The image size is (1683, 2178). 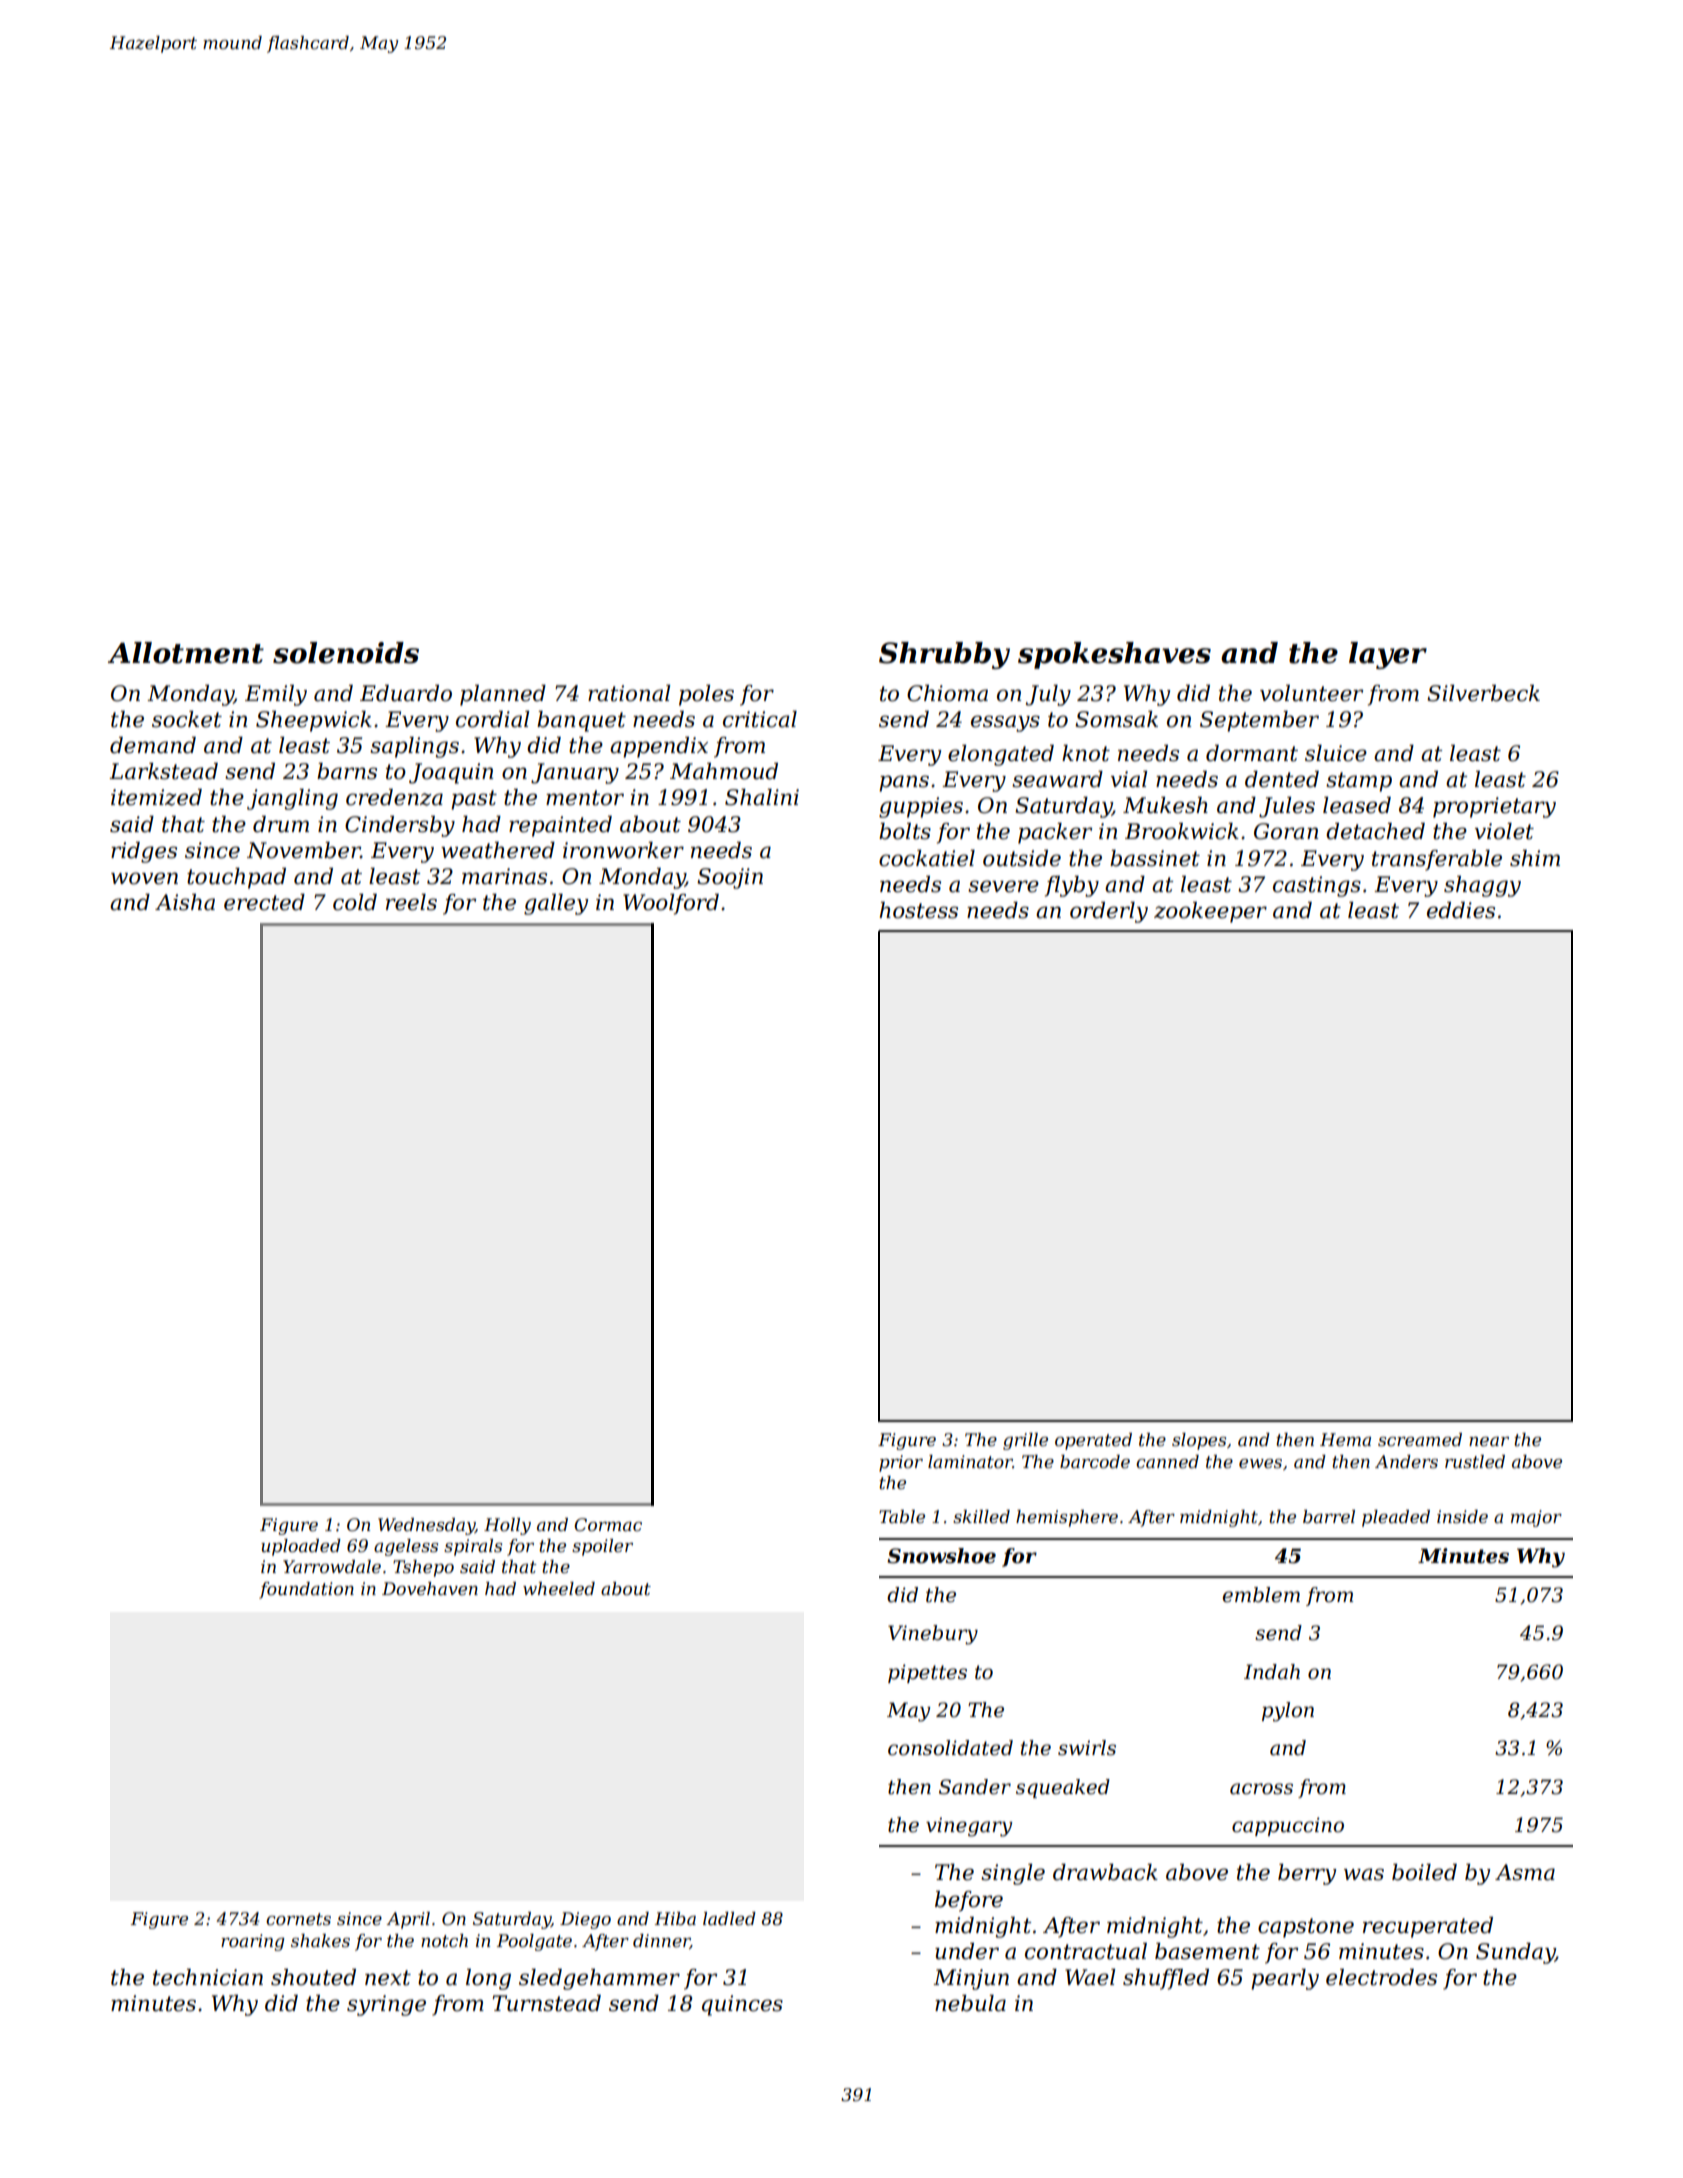 What do you see at coordinates (918, 910) in the document?
I see `hostess` at bounding box center [918, 910].
